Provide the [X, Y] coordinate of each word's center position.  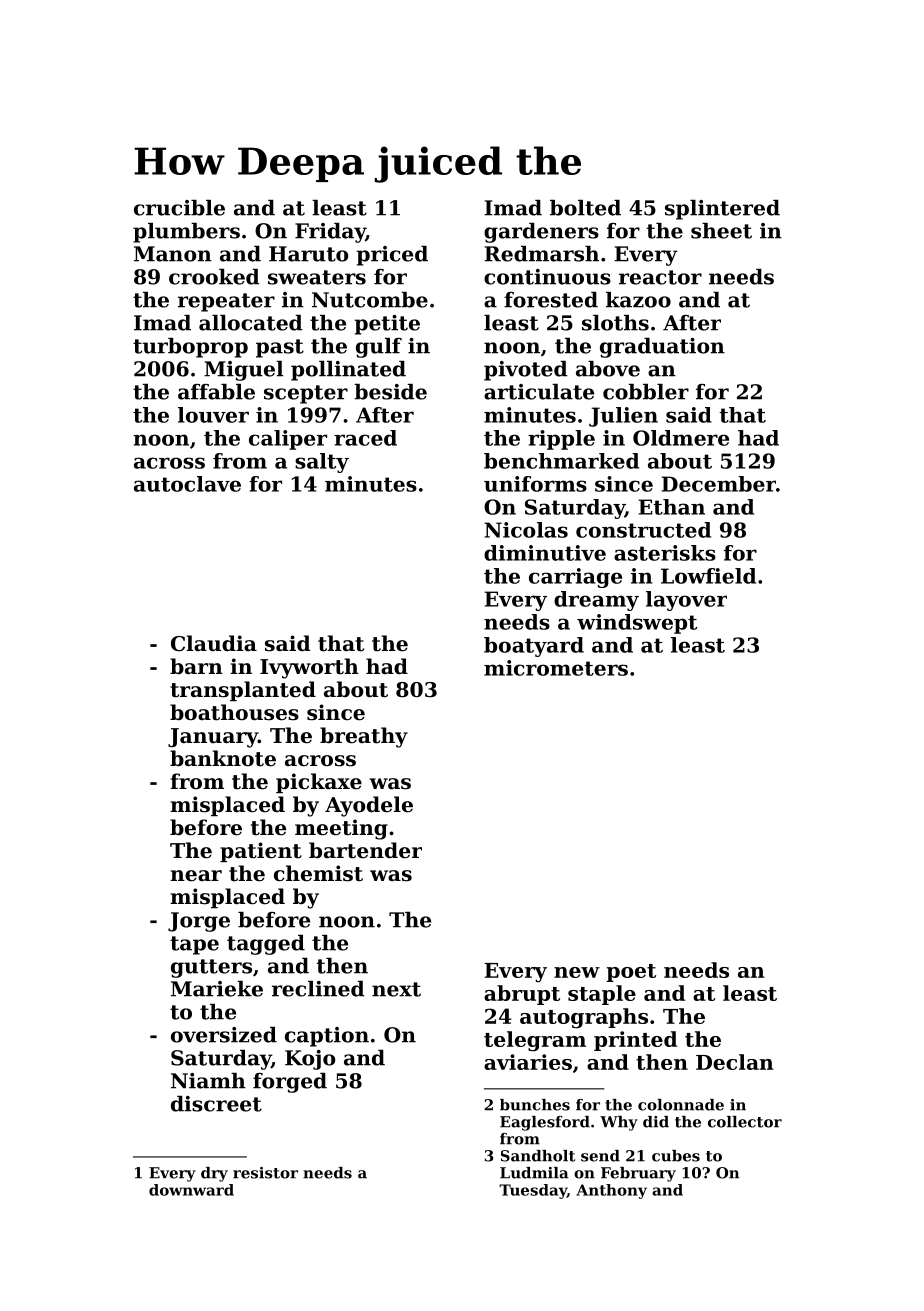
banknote [223, 758]
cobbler [646, 392]
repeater [226, 302]
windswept [637, 624]
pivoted [526, 371]
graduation [662, 348]
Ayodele [369, 806]
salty [322, 463]
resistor [265, 1173]
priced [392, 256]
